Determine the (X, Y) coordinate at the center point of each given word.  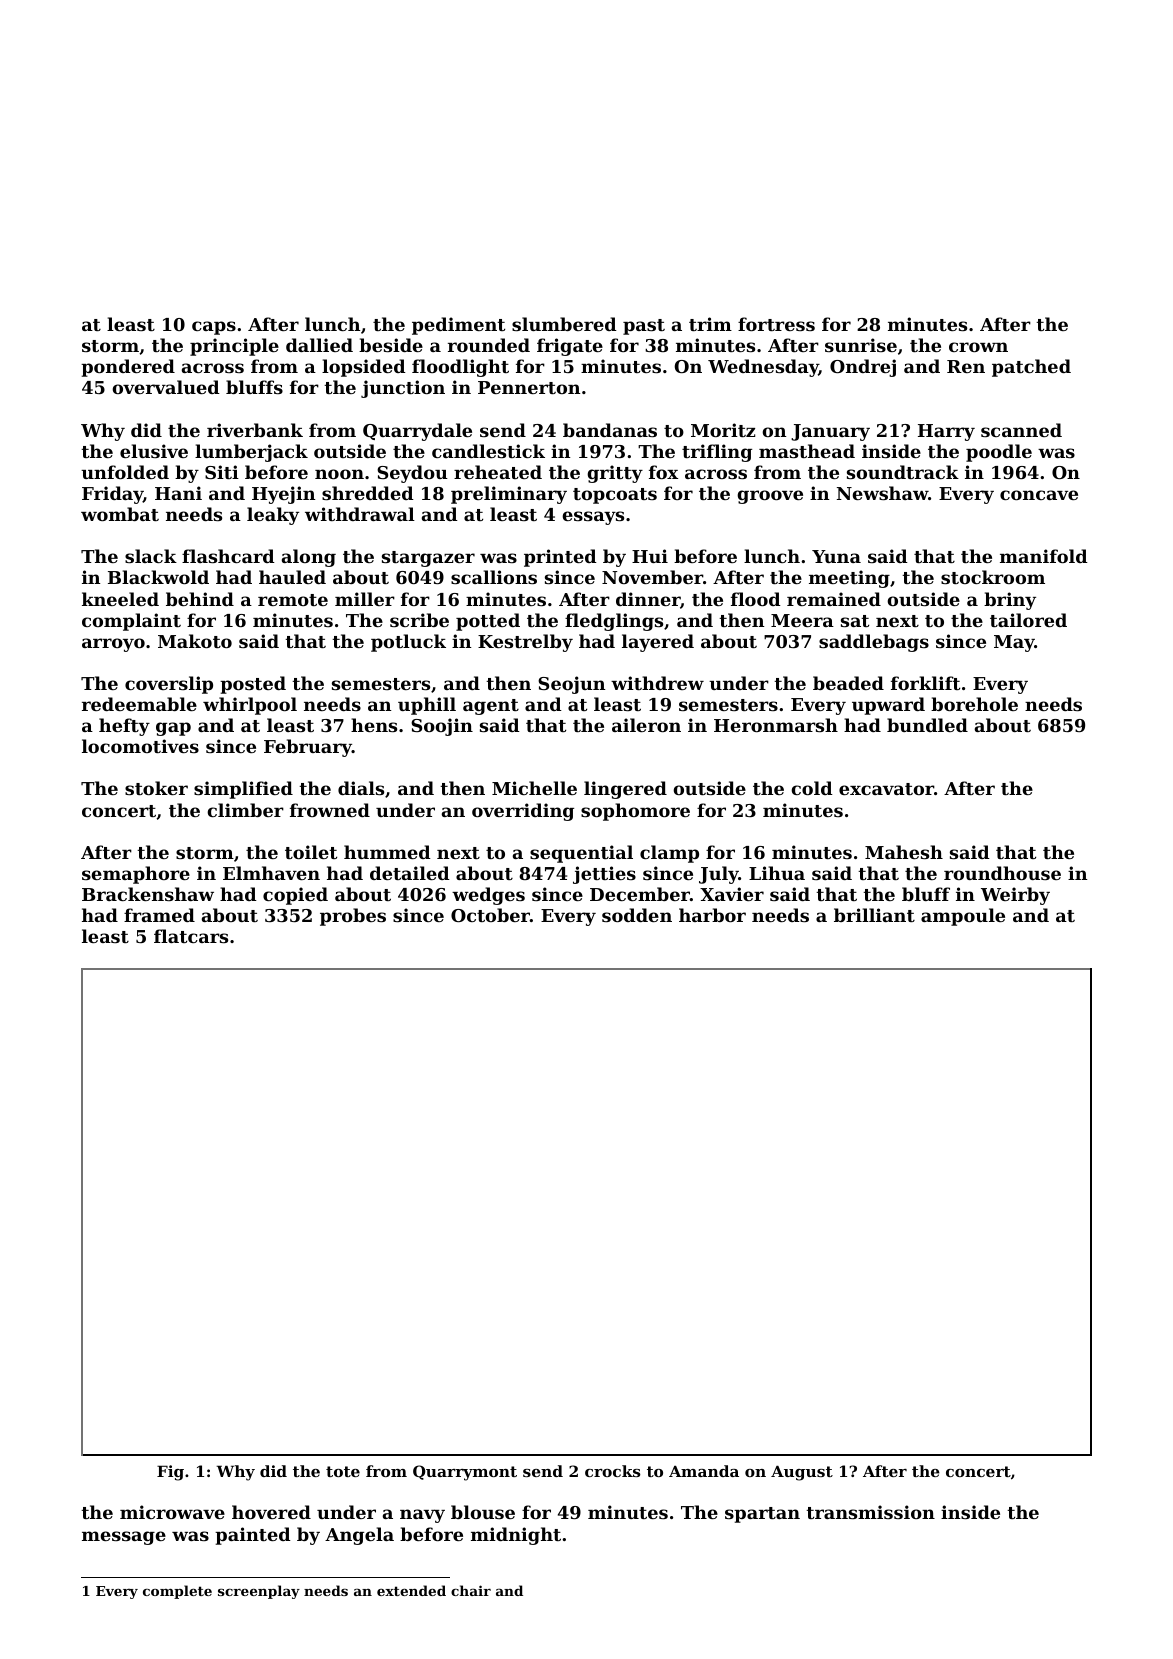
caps (214, 328)
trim (710, 324)
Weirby (1015, 896)
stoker (156, 788)
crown (978, 347)
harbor (712, 915)
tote (343, 1471)
